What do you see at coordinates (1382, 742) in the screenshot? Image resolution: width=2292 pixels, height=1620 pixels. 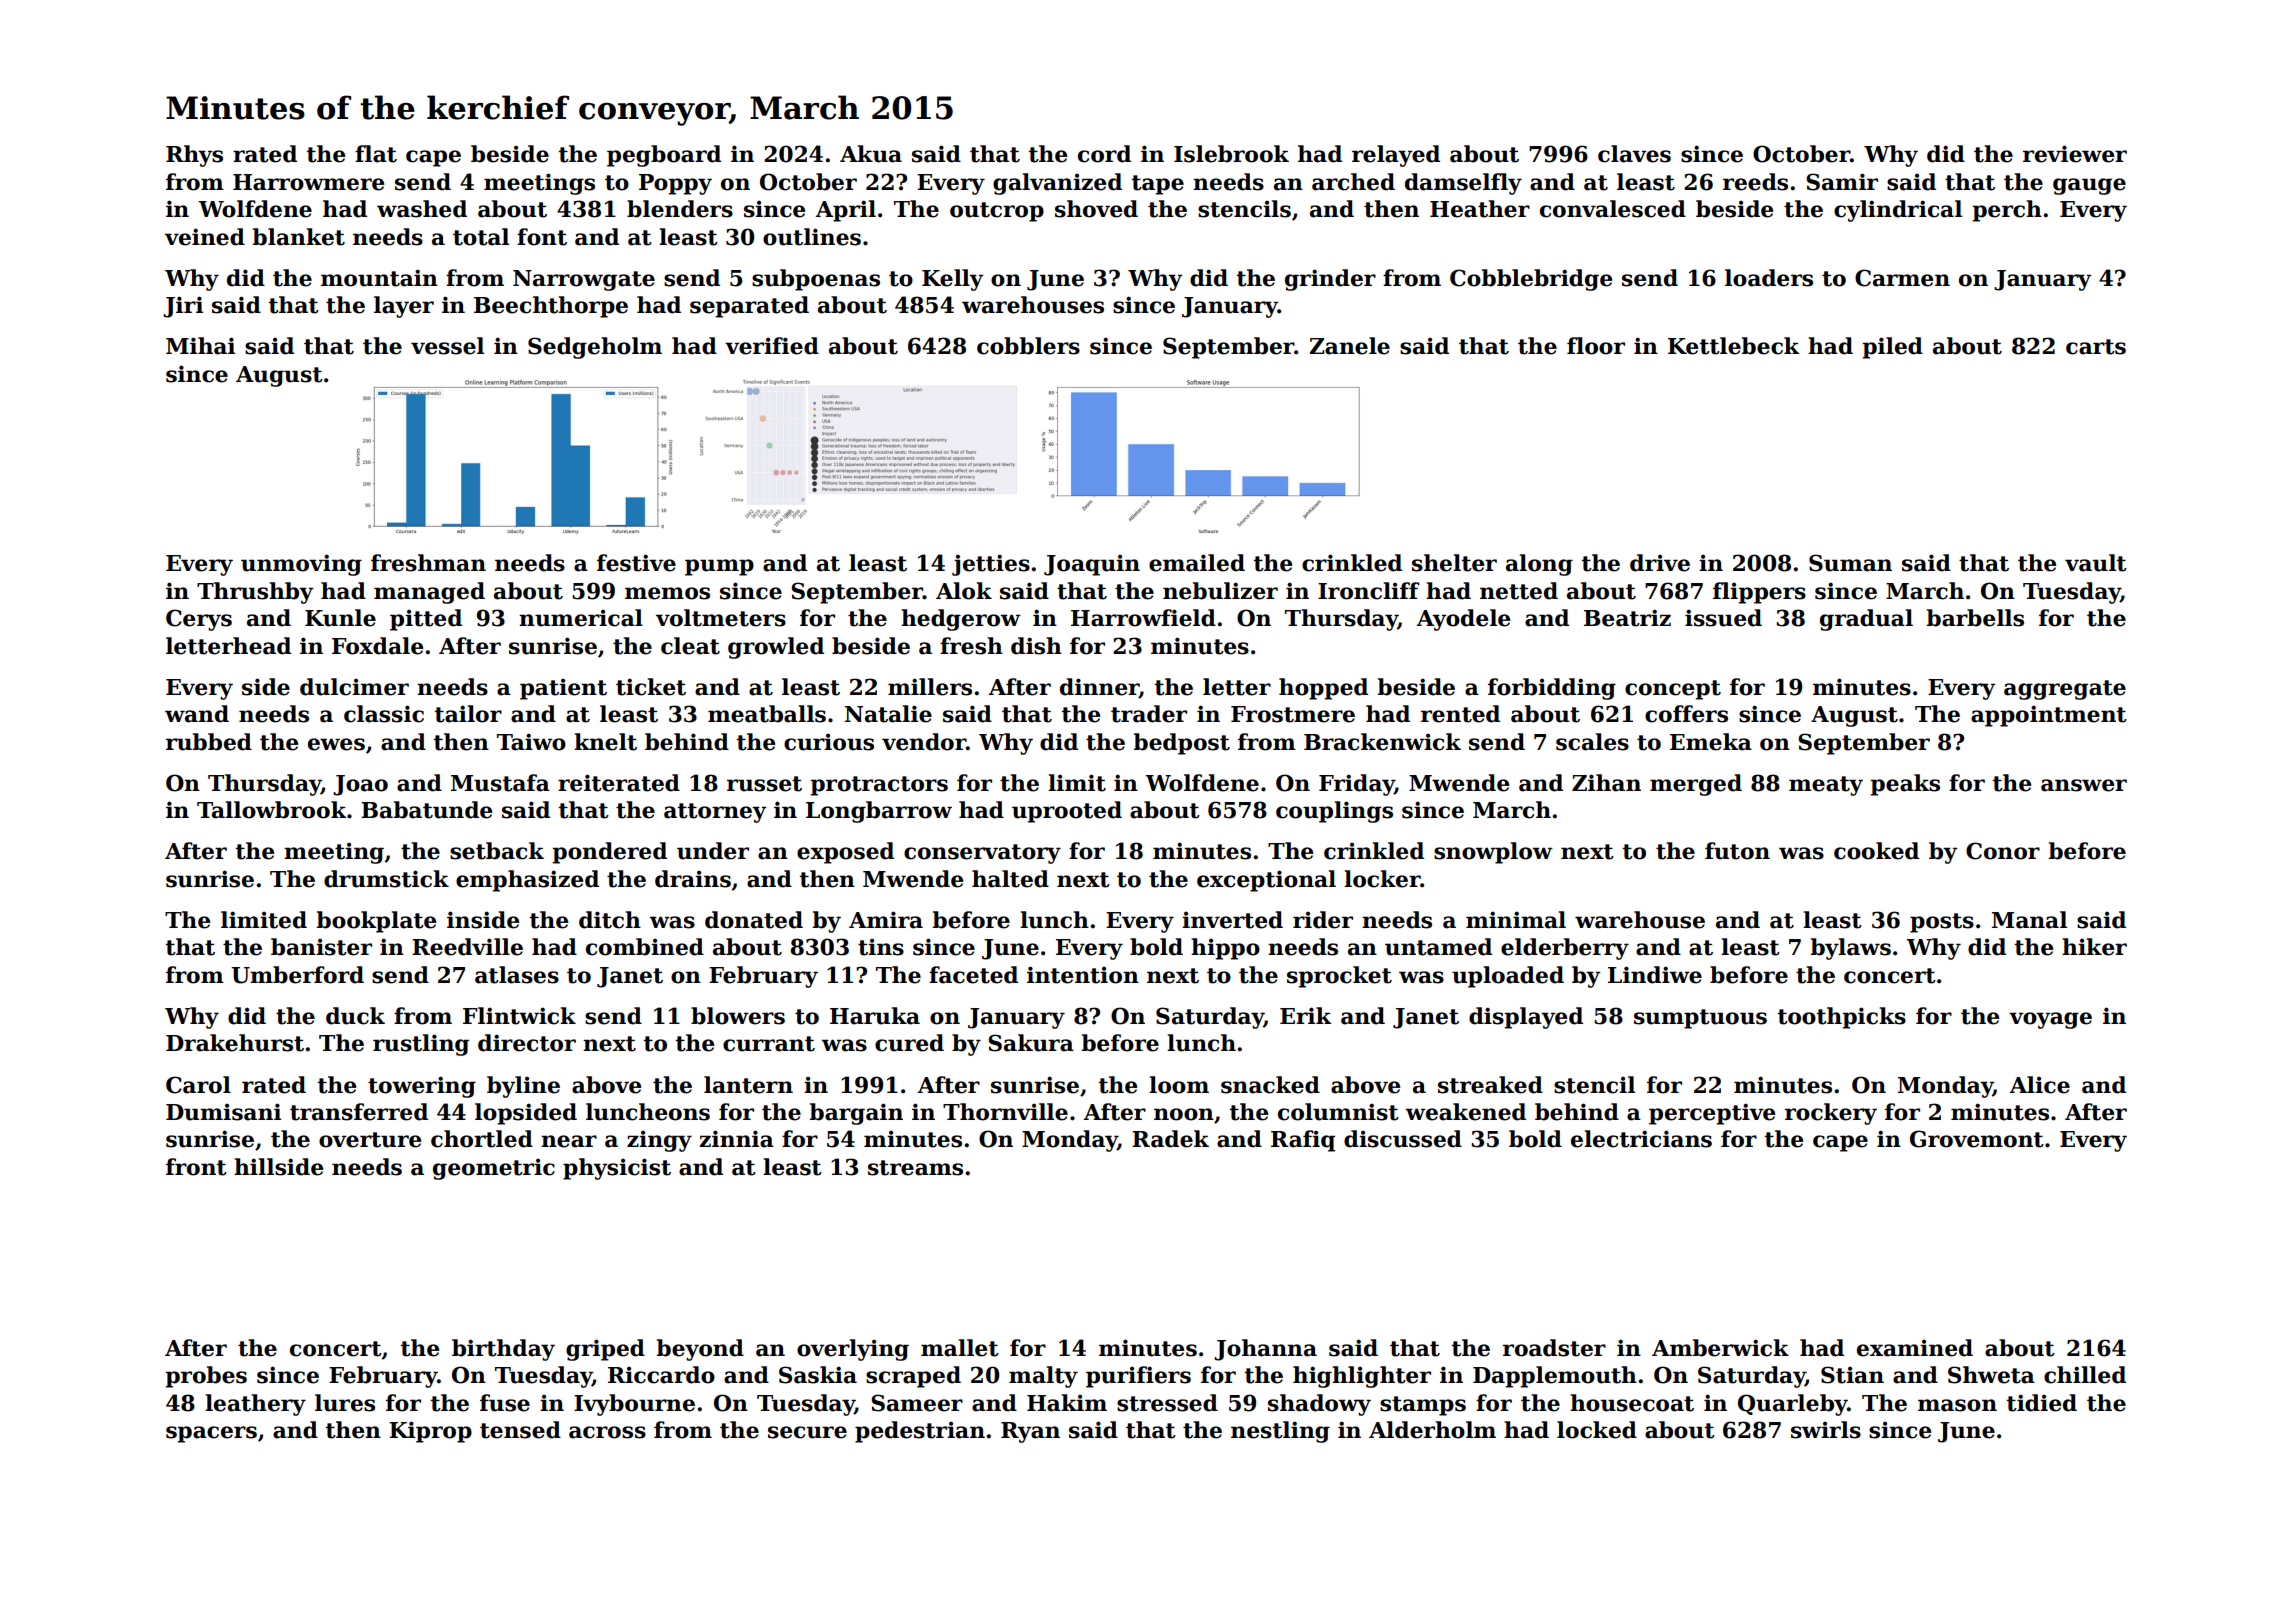 I see `Brackenwick` at bounding box center [1382, 742].
